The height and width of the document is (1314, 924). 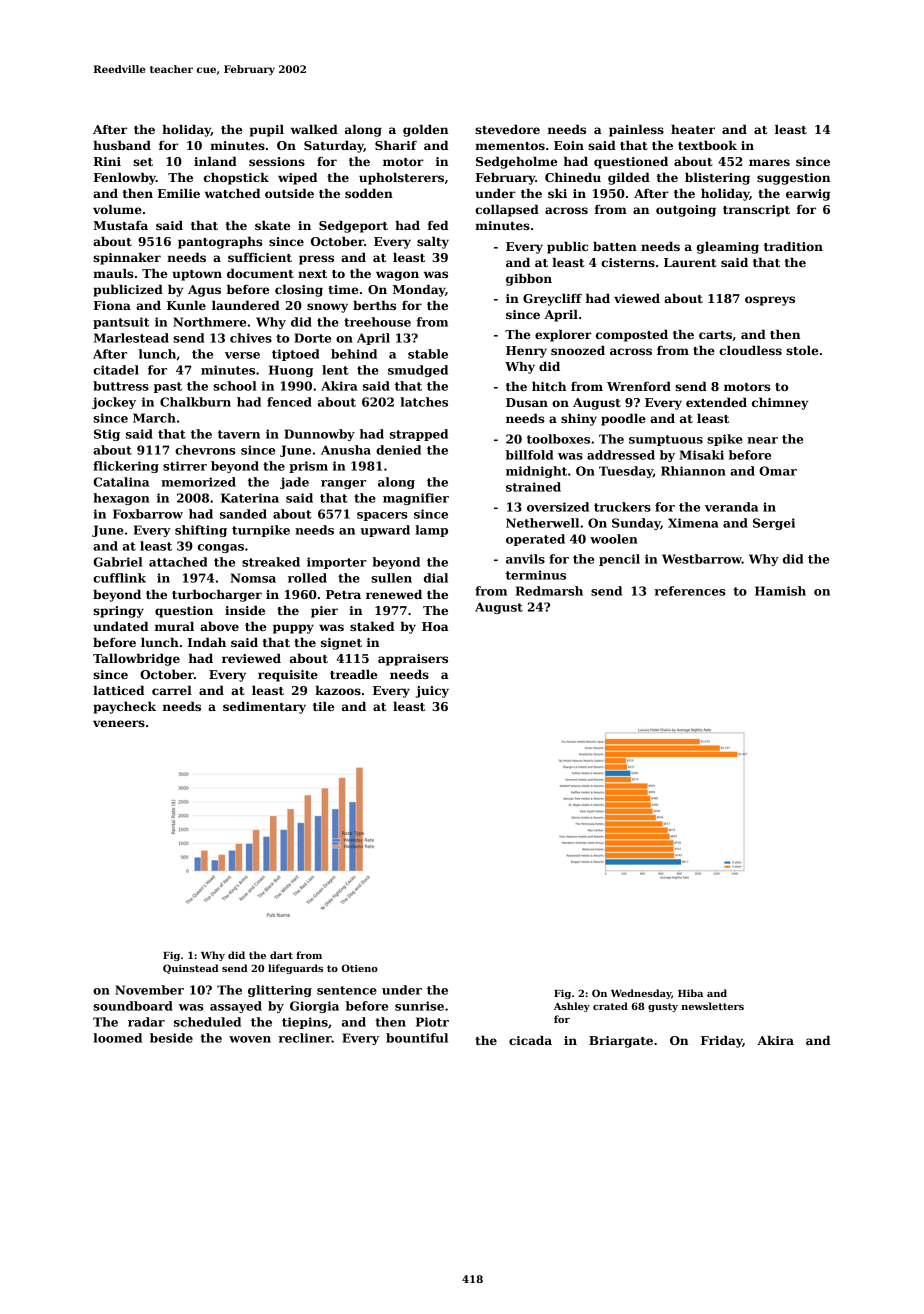 What do you see at coordinates (529, 455) in the document?
I see `billfold` at bounding box center [529, 455].
